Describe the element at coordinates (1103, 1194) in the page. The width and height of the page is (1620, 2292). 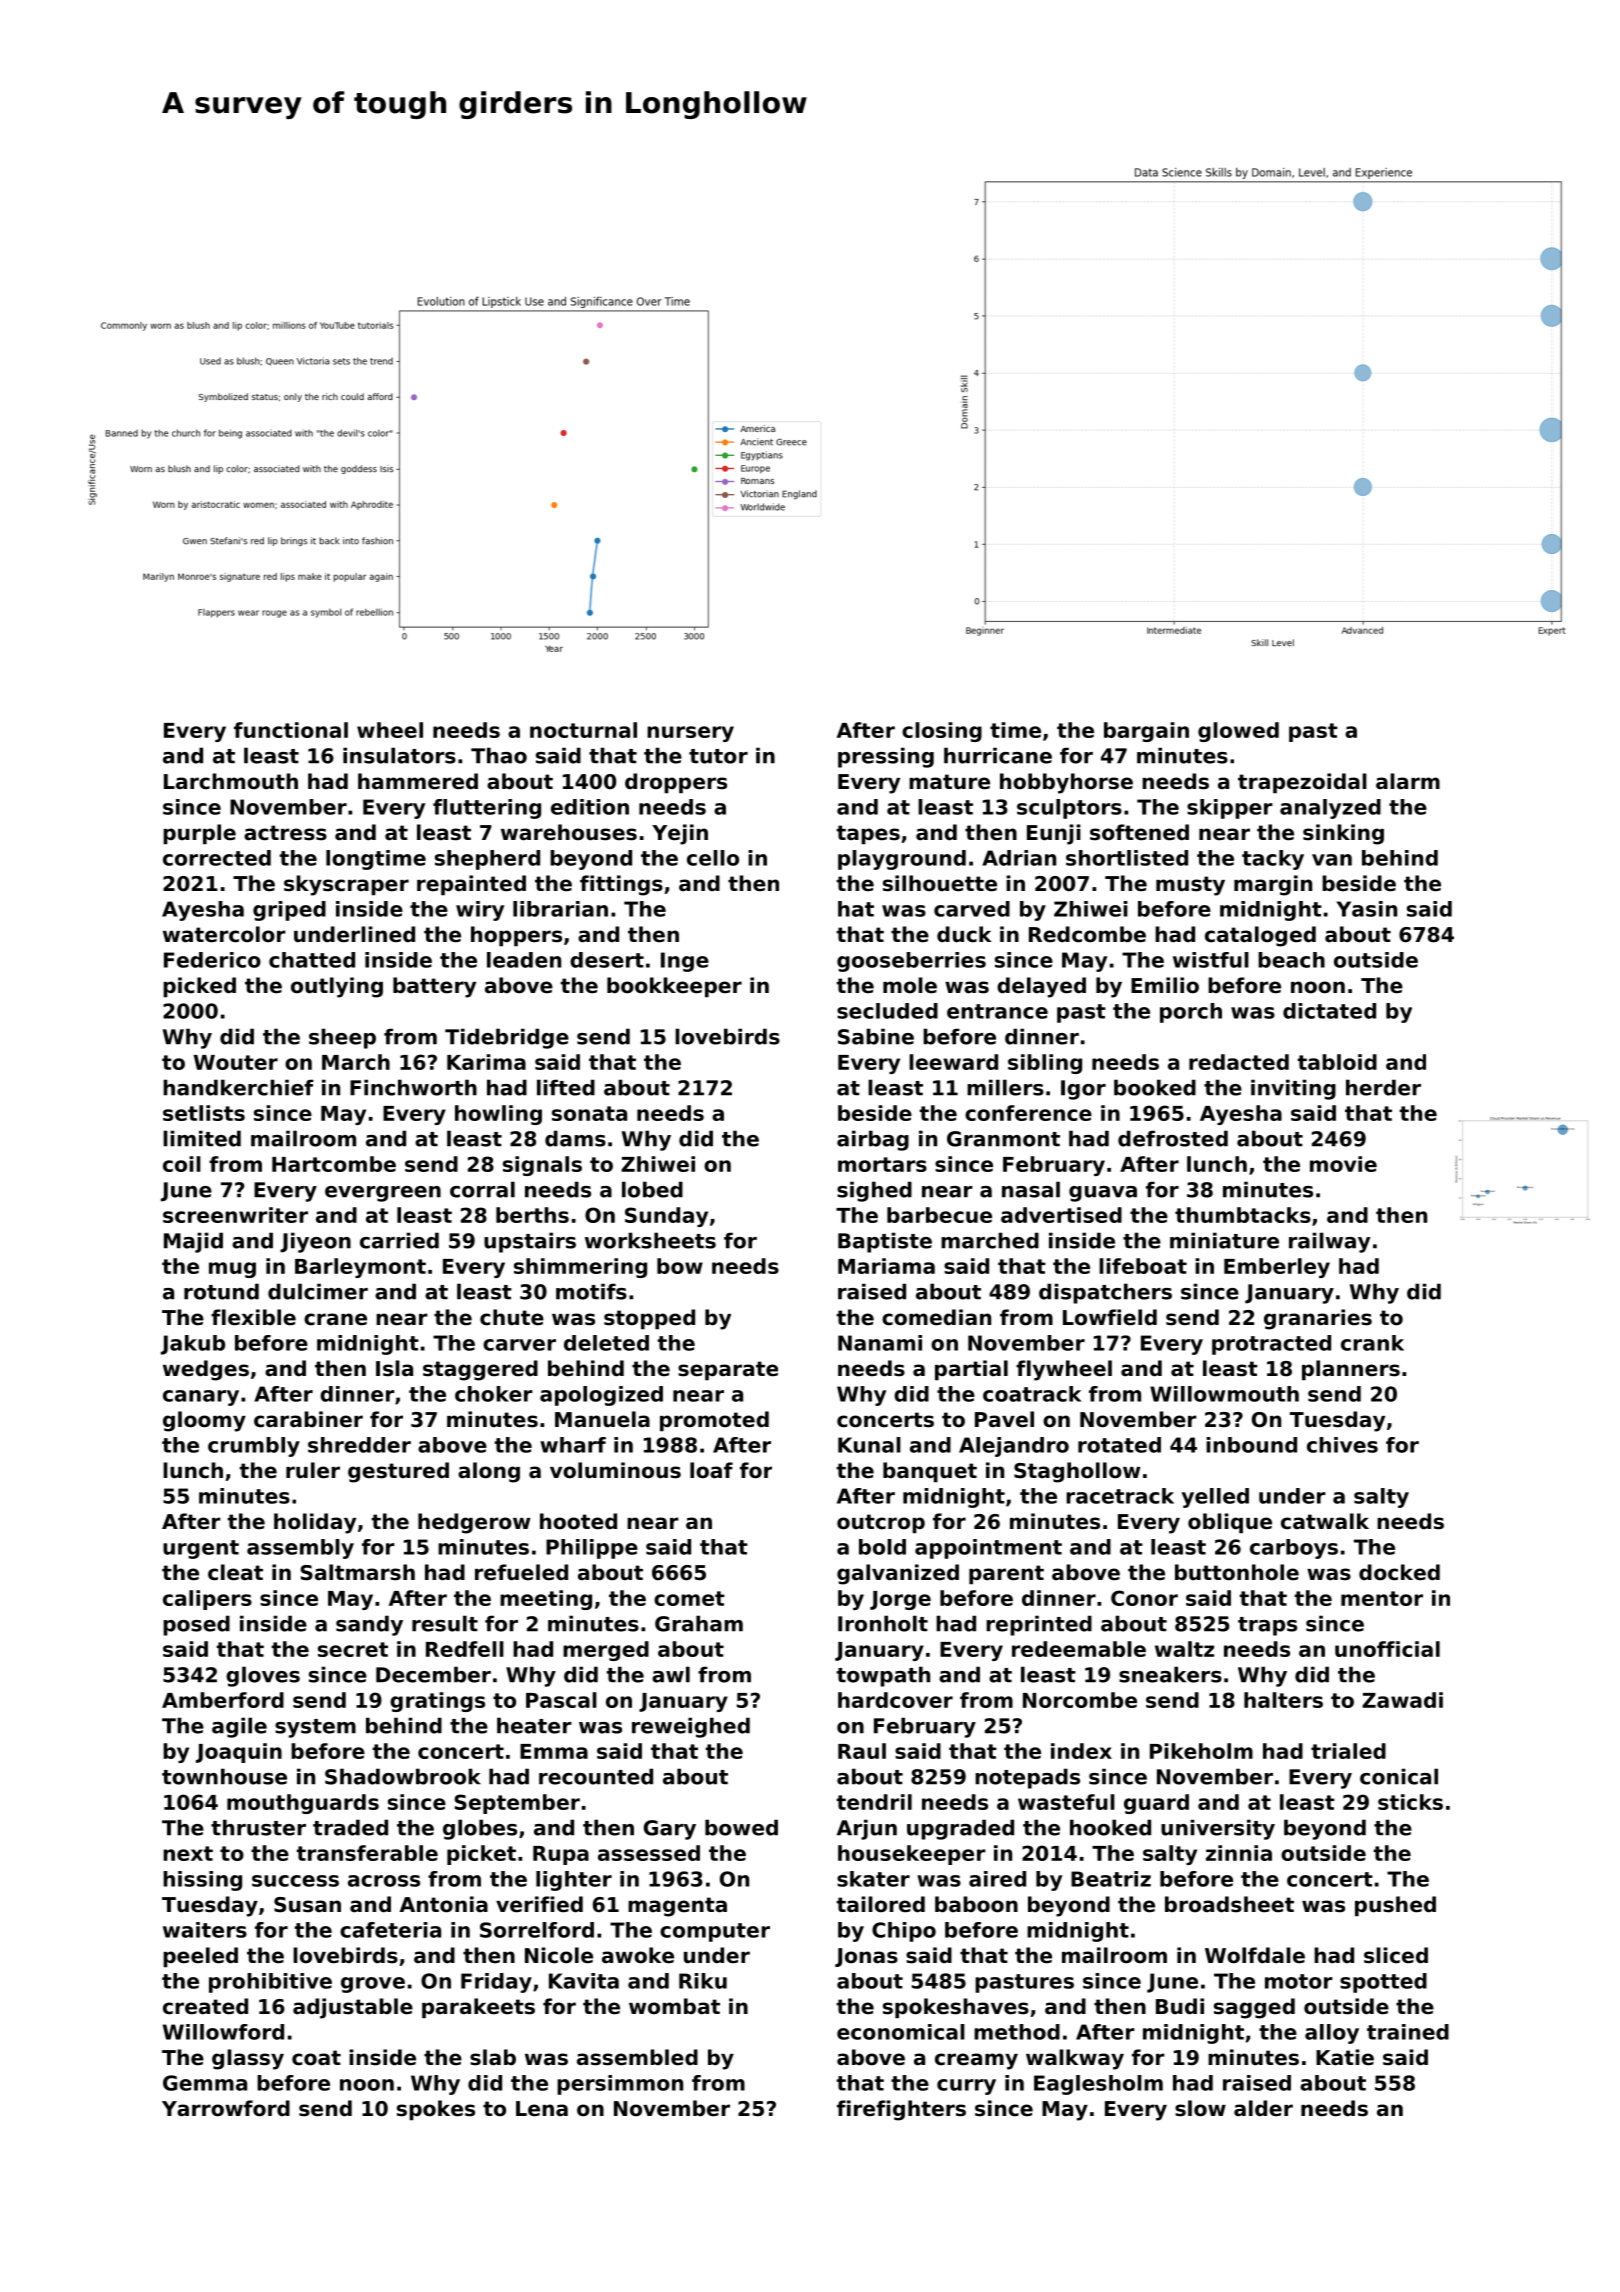
I see `guava` at that location.
